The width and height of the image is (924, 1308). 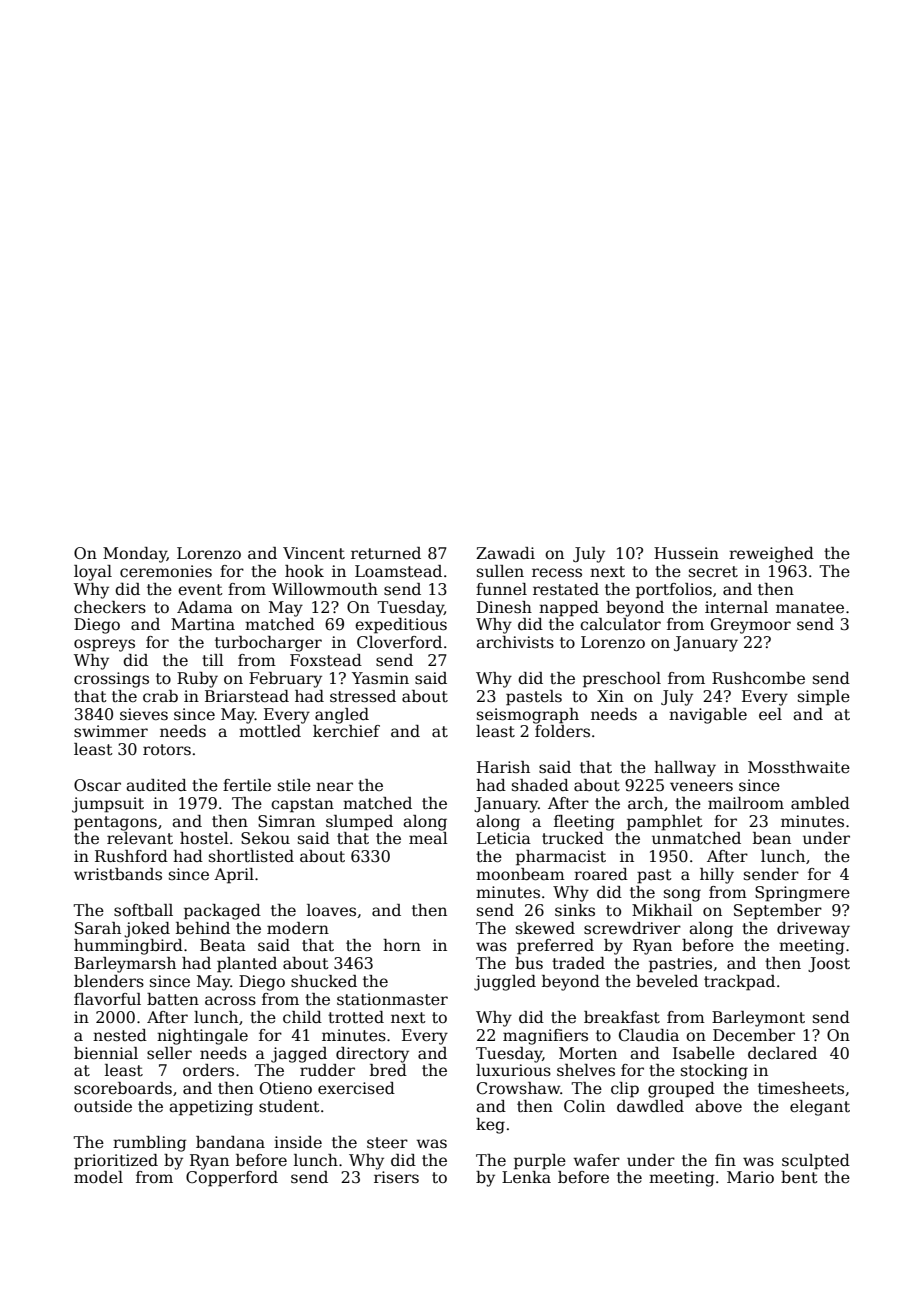 I want to click on swimmer, so click(x=111, y=731).
